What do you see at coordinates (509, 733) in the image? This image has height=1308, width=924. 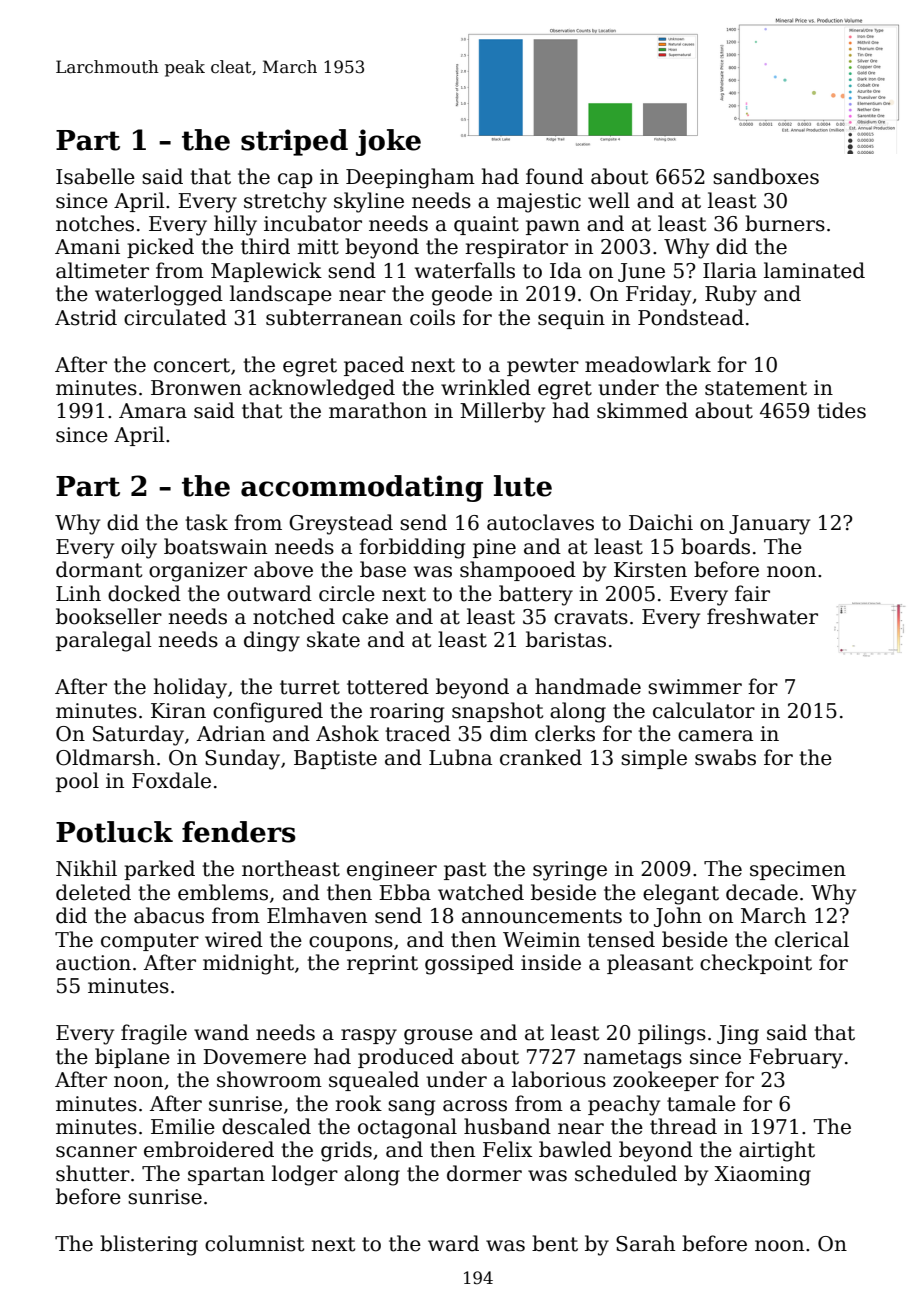 I see `dim` at bounding box center [509, 733].
